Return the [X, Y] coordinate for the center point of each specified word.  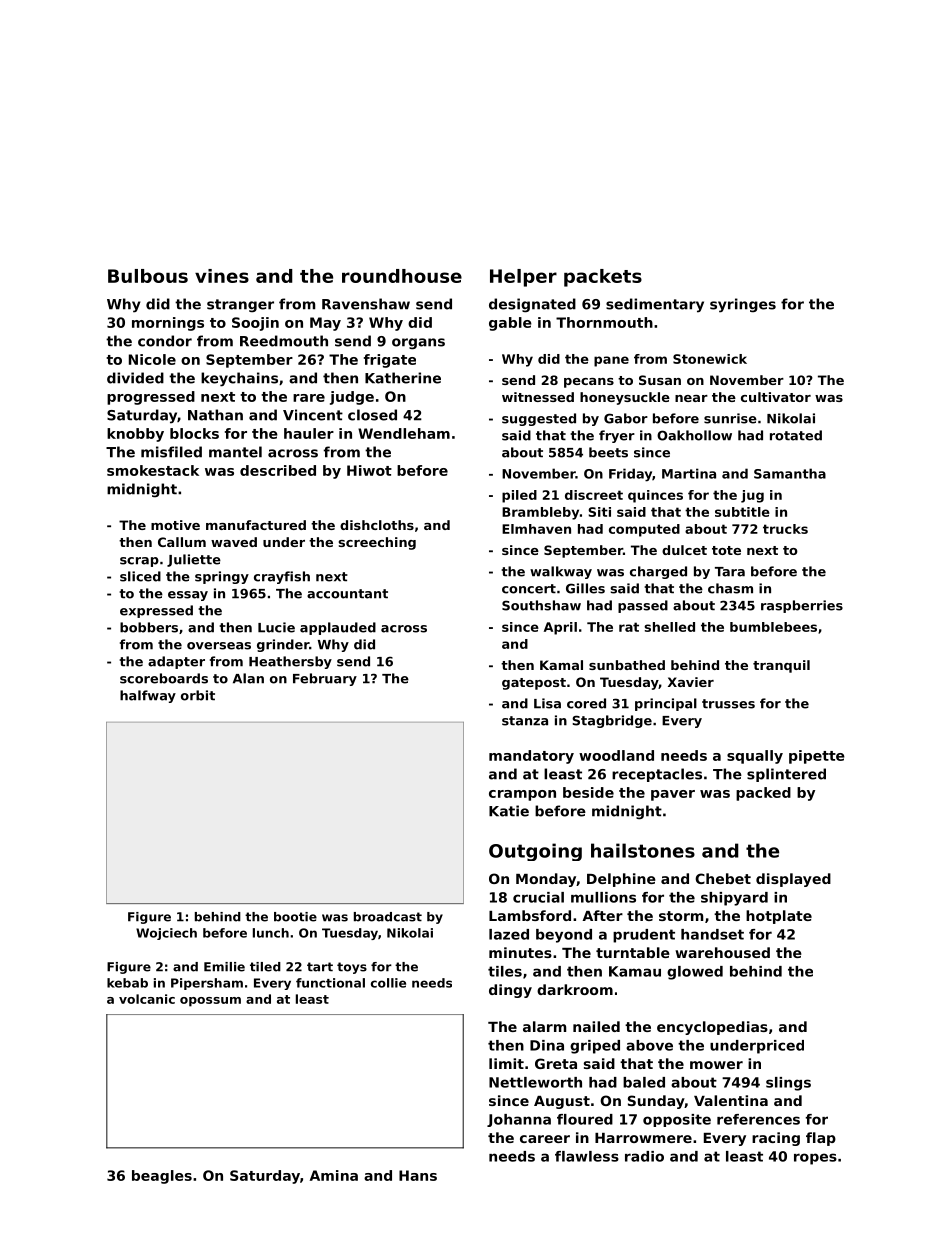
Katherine [403, 378]
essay [188, 596]
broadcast [388, 917]
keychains [239, 379]
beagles [162, 1177]
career [545, 1139]
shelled [669, 627]
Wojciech [166, 934]
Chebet [723, 878]
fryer [617, 436]
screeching [377, 543]
